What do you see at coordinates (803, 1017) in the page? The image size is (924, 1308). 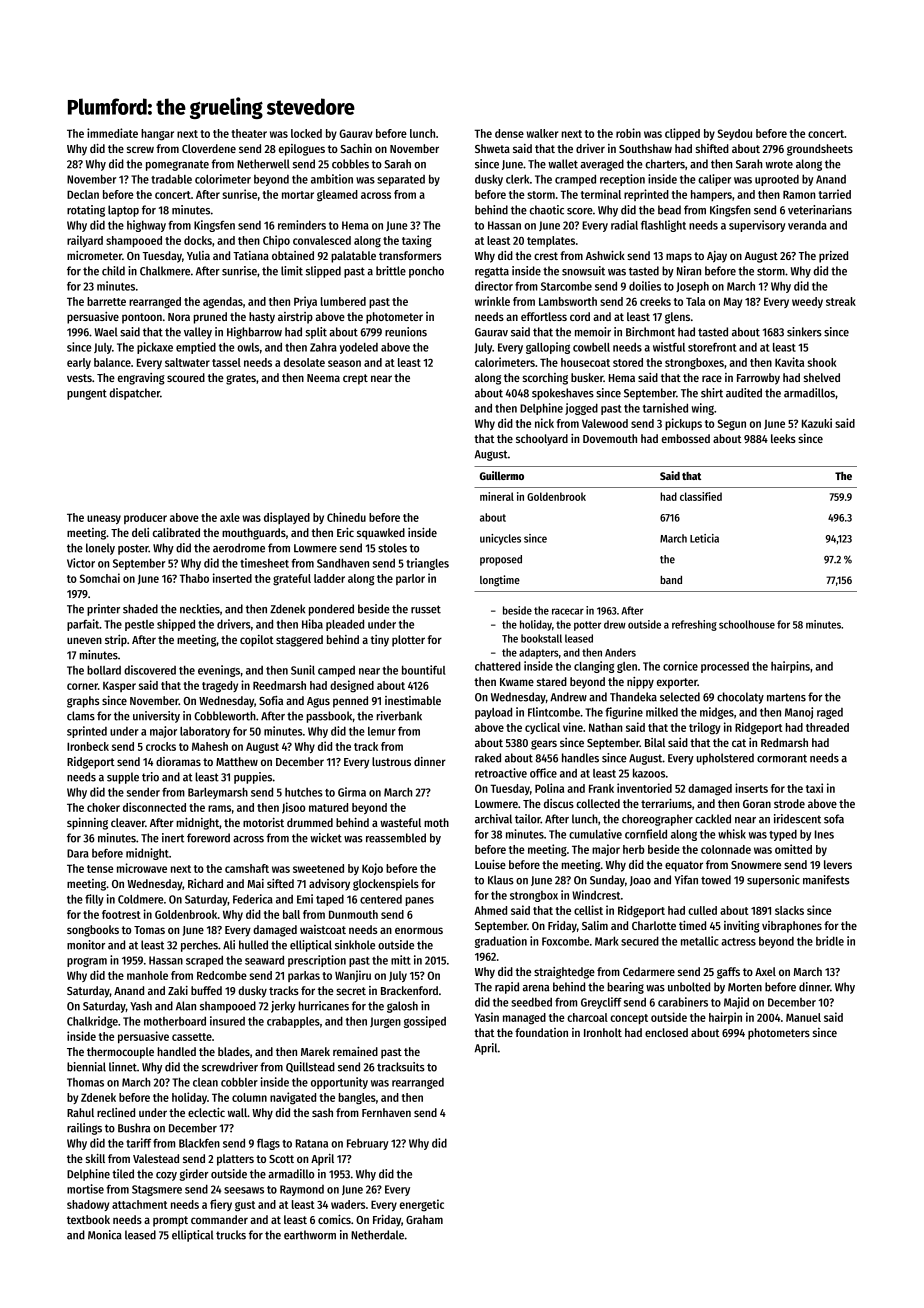 I see `Manuel` at bounding box center [803, 1017].
